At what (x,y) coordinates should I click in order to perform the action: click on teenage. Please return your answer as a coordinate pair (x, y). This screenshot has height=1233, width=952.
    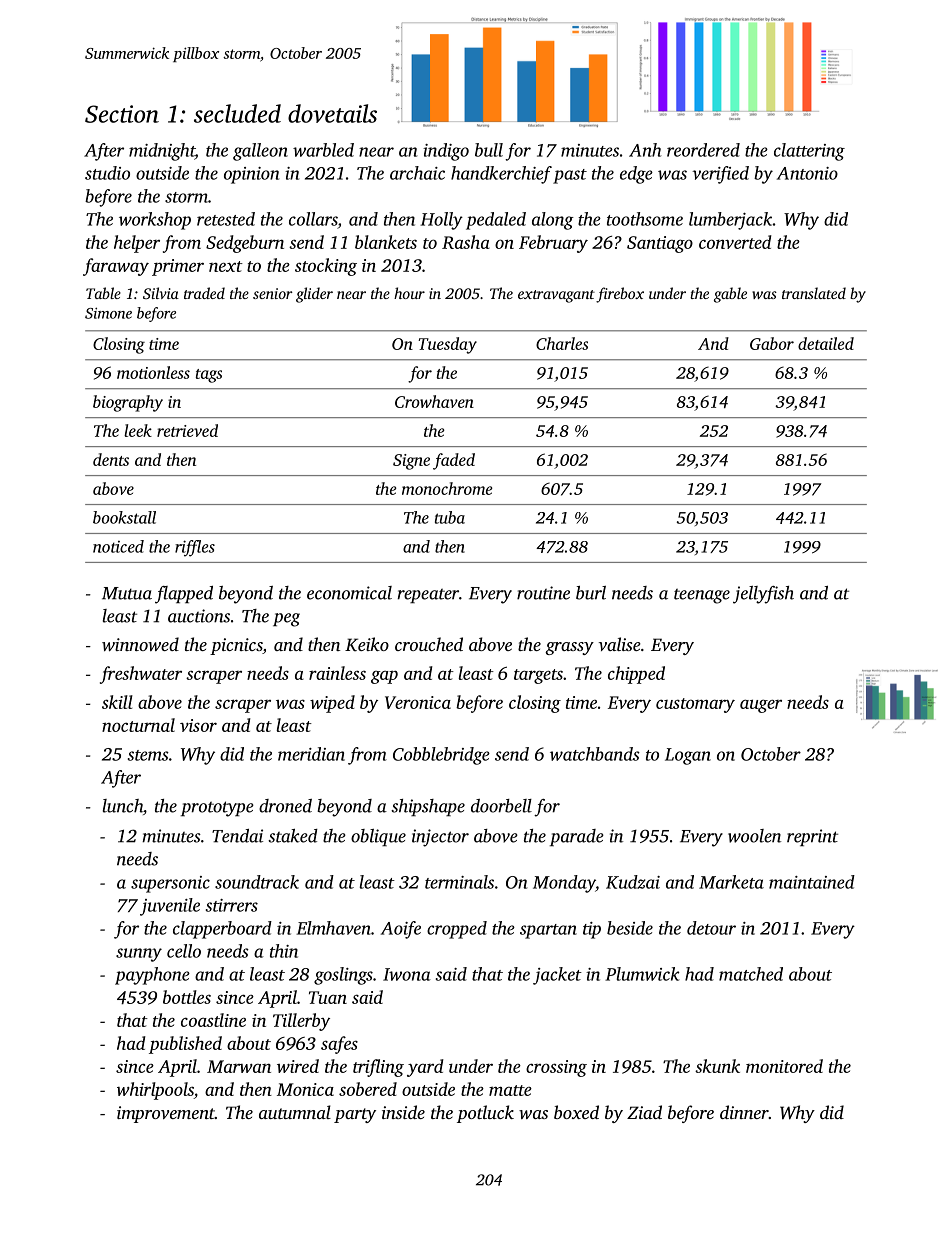
    Looking at the image, I should click on (702, 596).
